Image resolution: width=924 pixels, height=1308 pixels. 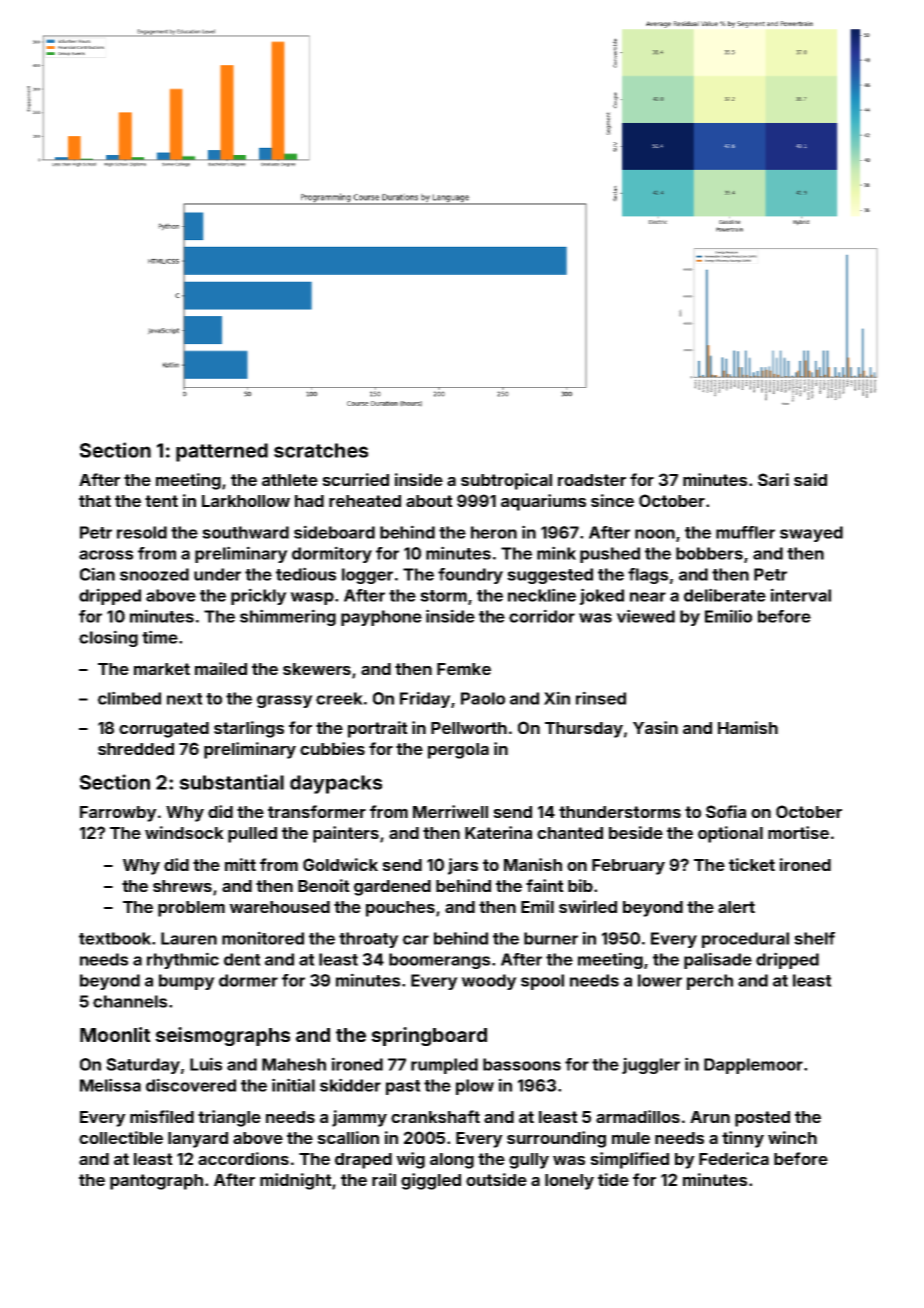 What do you see at coordinates (709, 553) in the page?
I see `bobbers` at bounding box center [709, 553].
